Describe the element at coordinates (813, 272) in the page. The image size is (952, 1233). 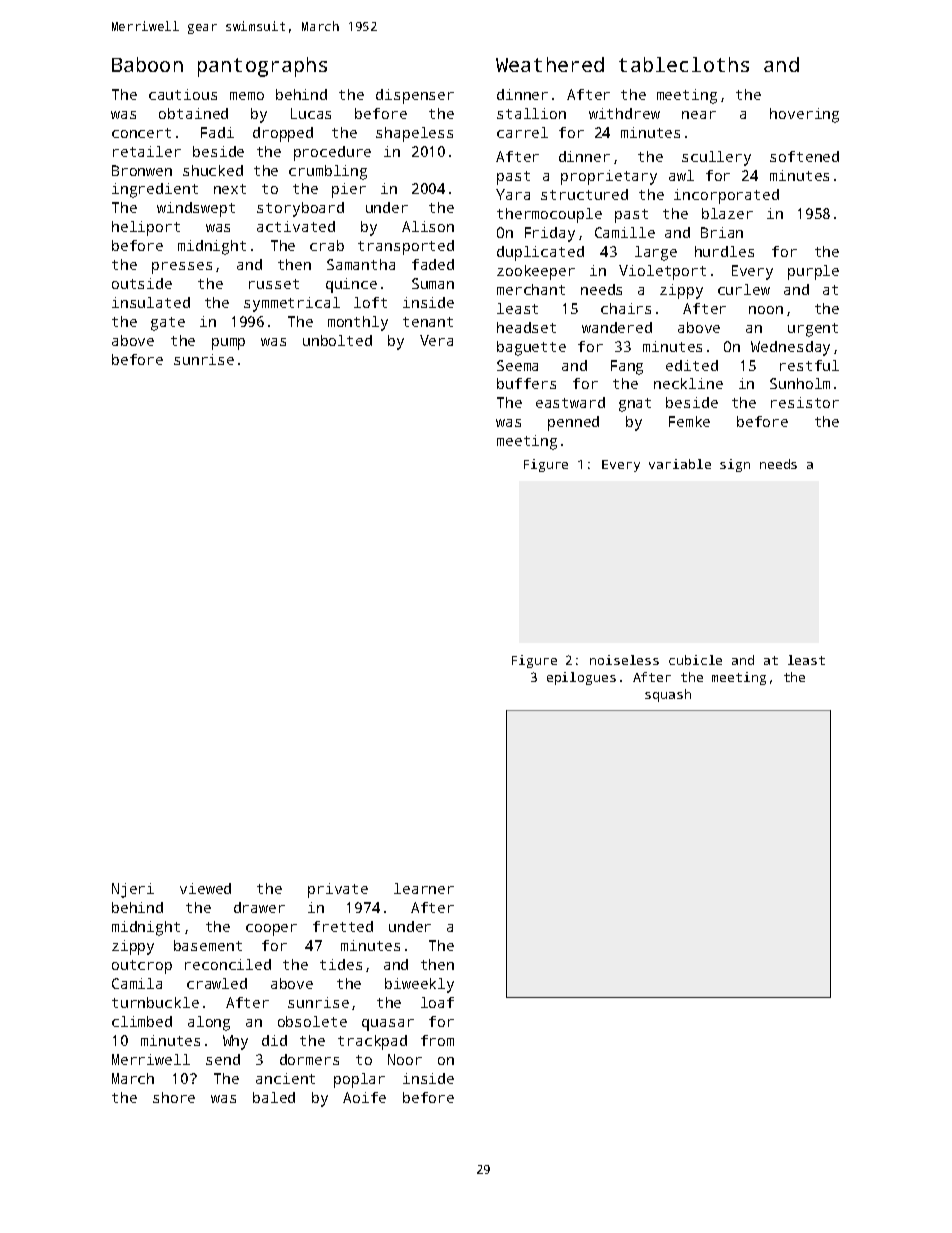
I see `purple` at that location.
